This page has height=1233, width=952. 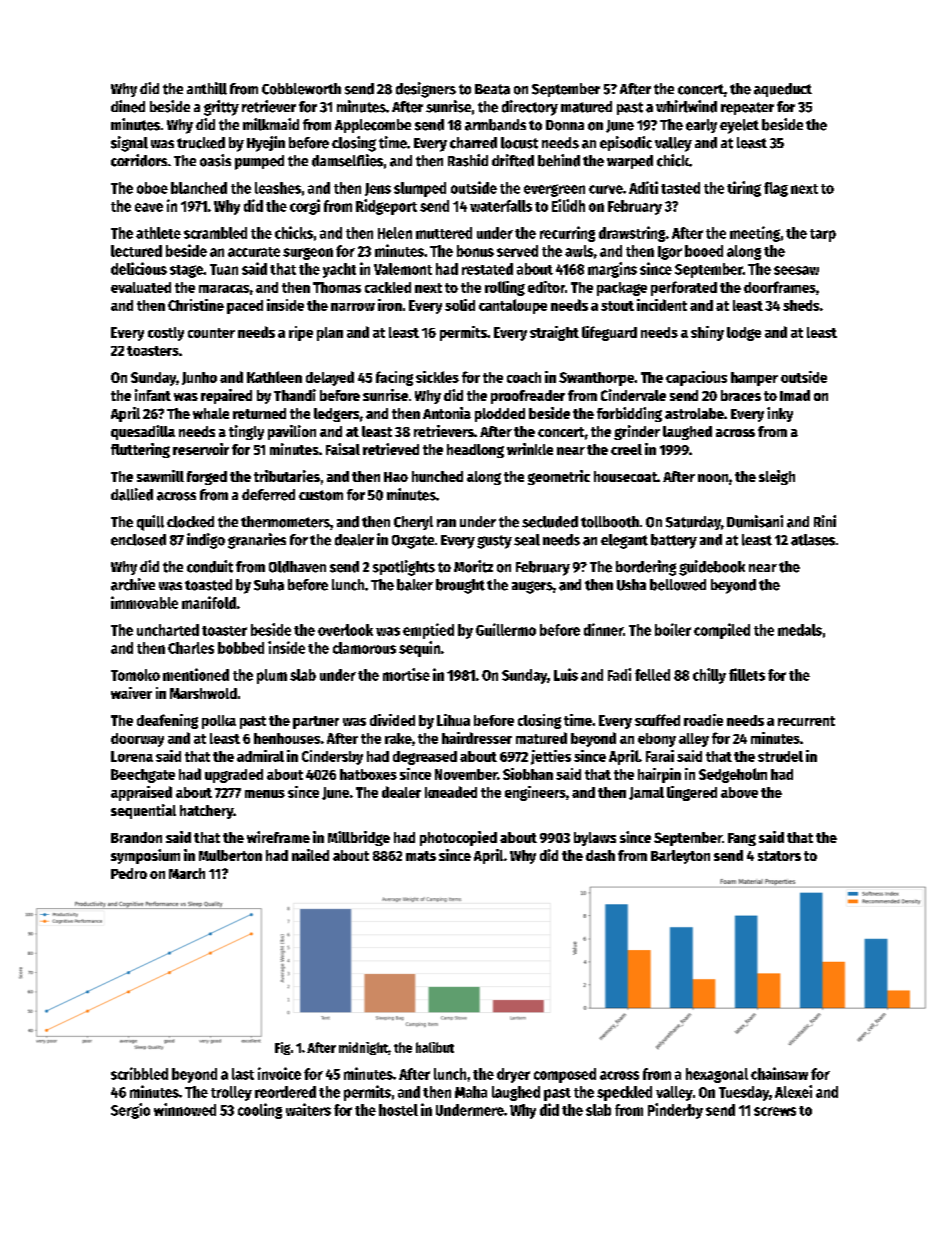 I want to click on speckled, so click(x=624, y=1093).
